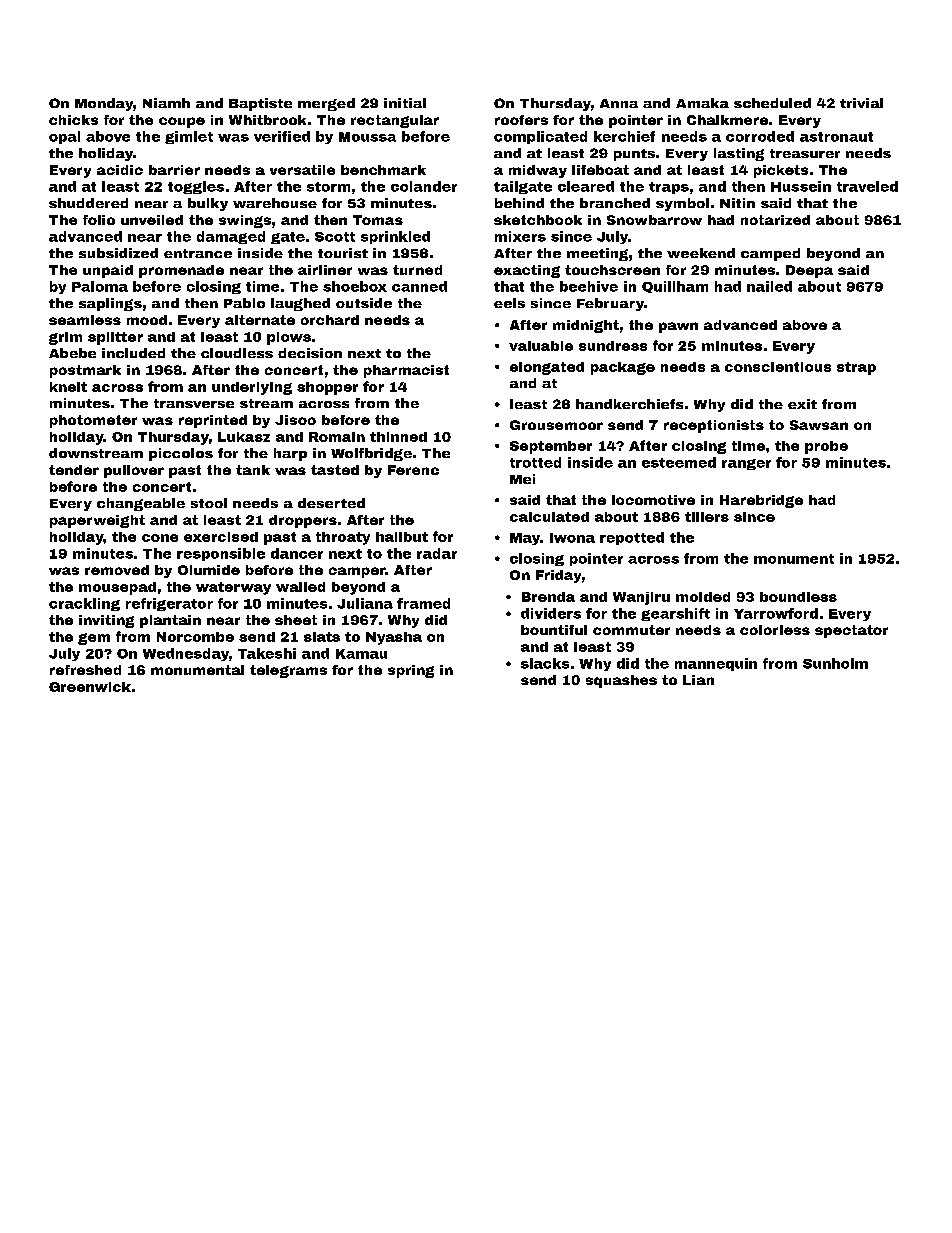  Describe the element at coordinates (520, 236) in the document. I see `mixers` at that location.
